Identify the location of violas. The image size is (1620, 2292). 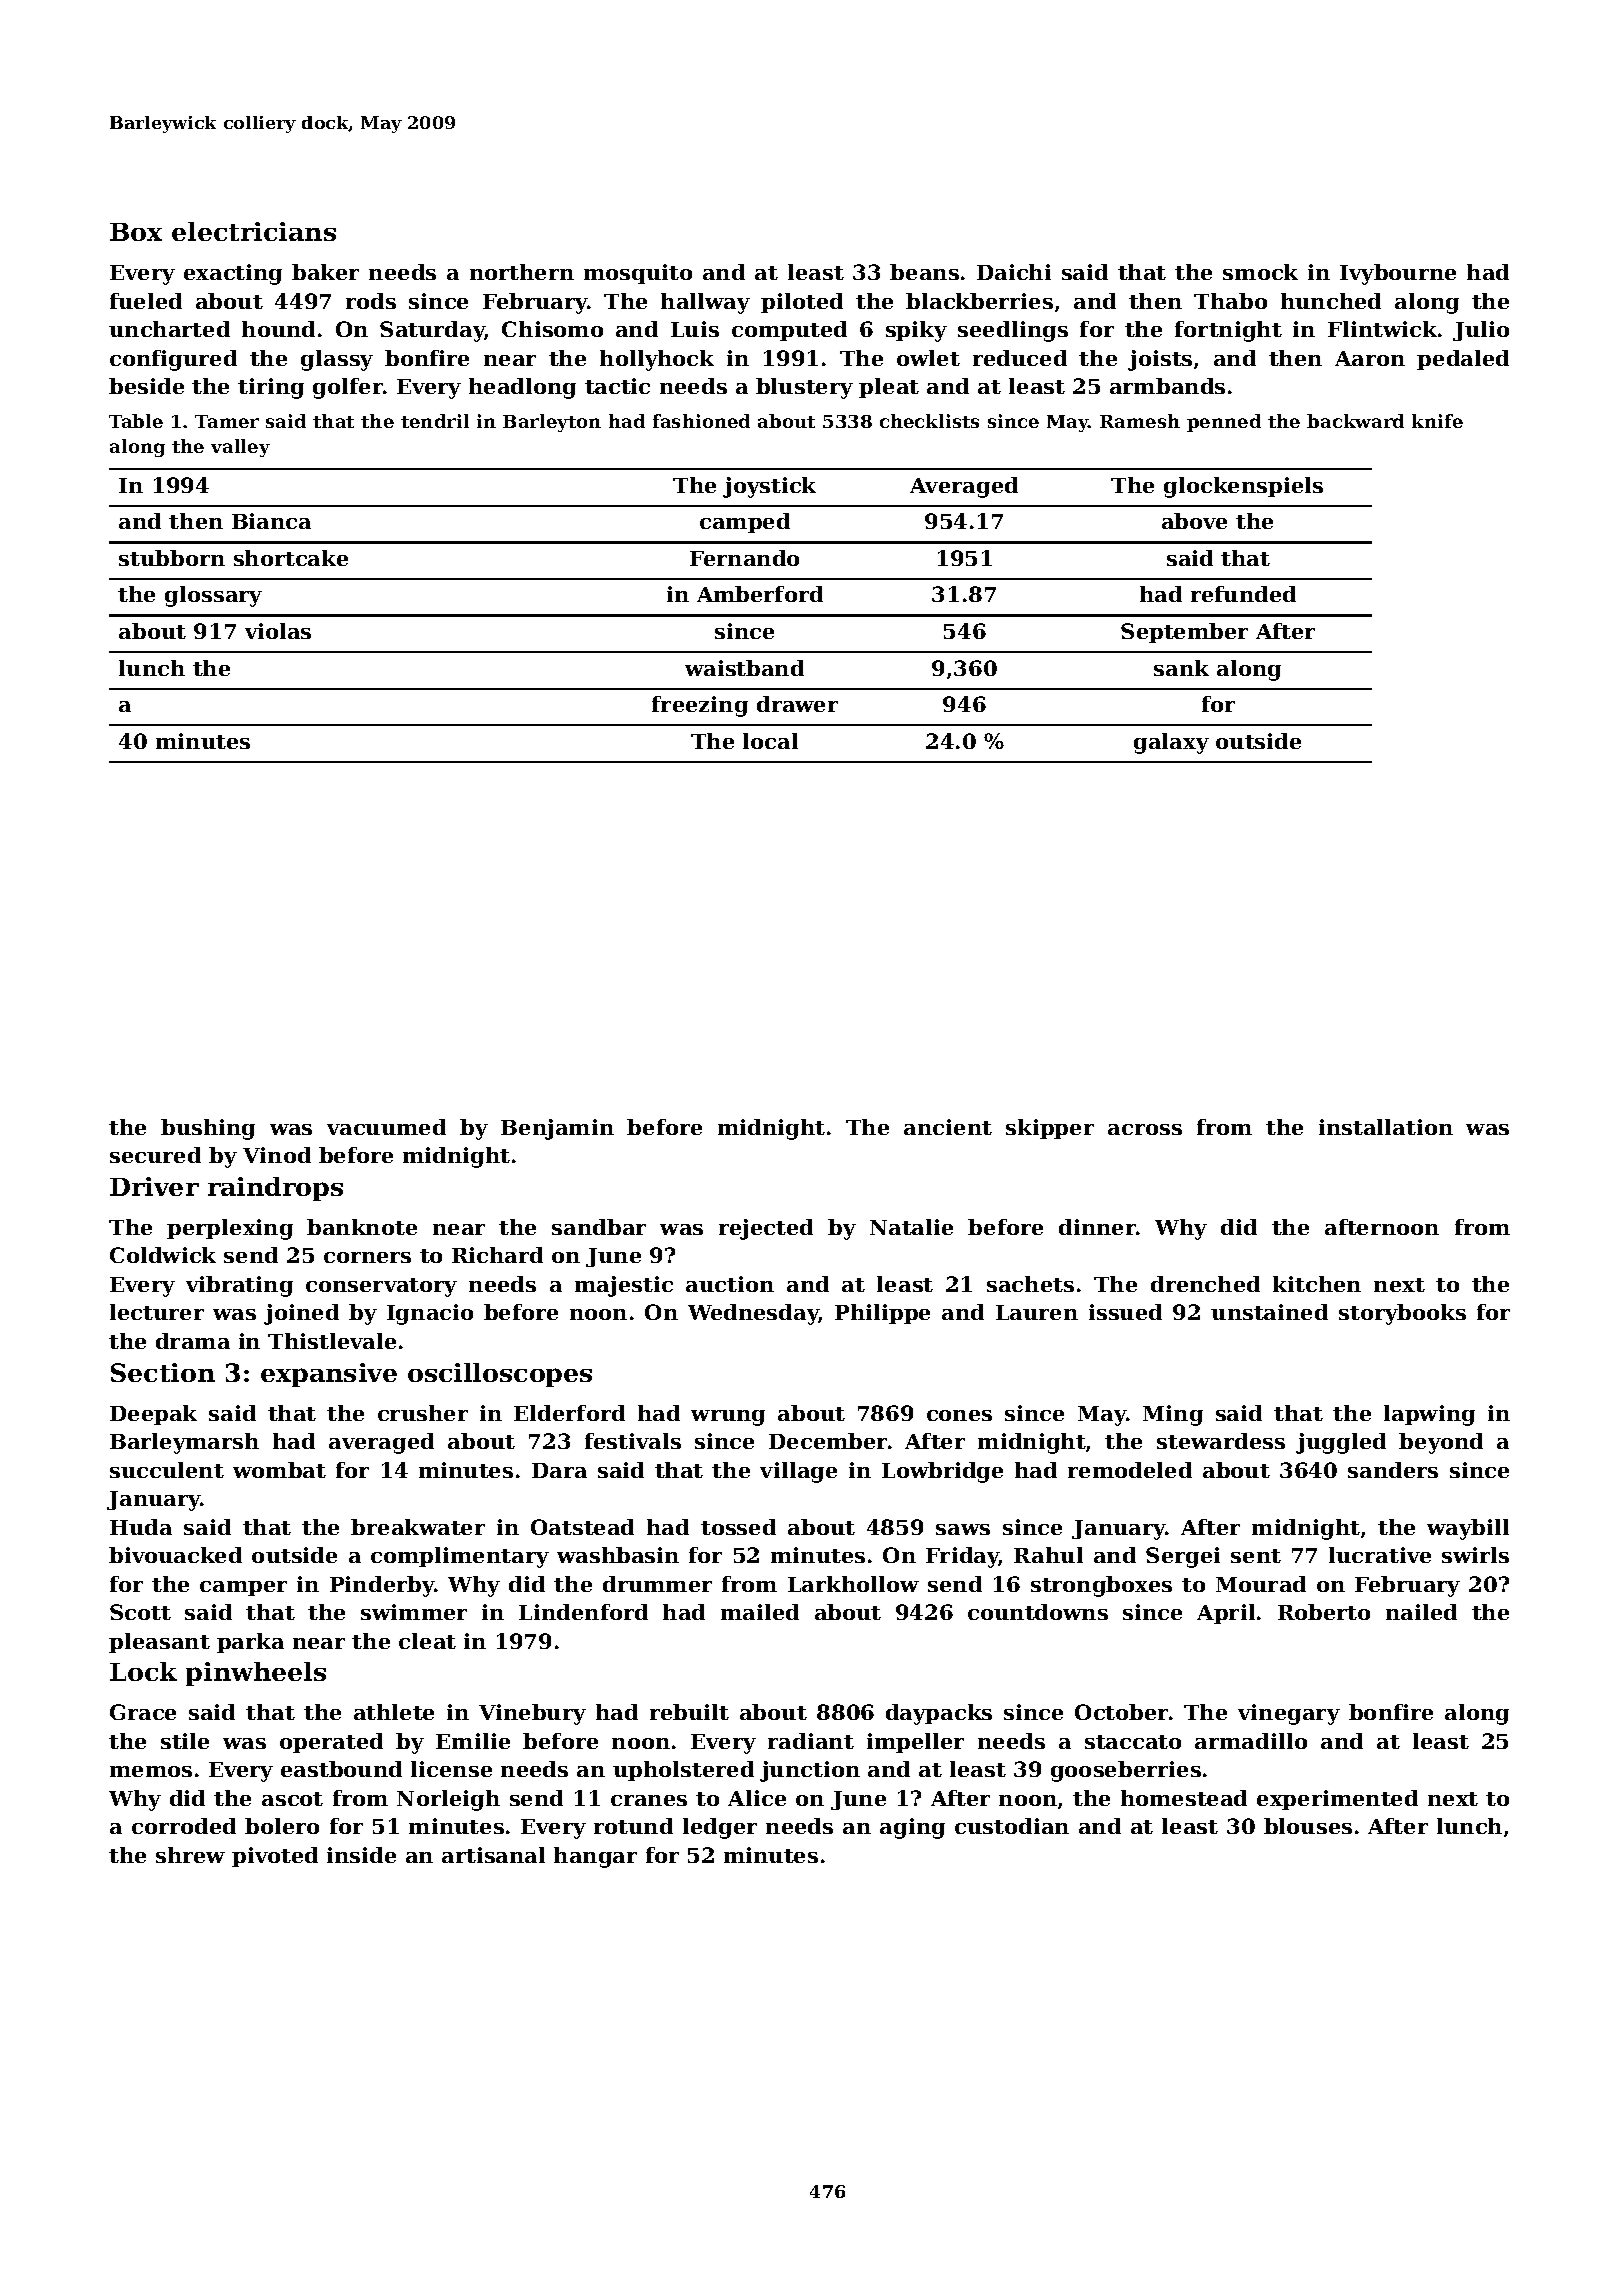
(278, 631).
